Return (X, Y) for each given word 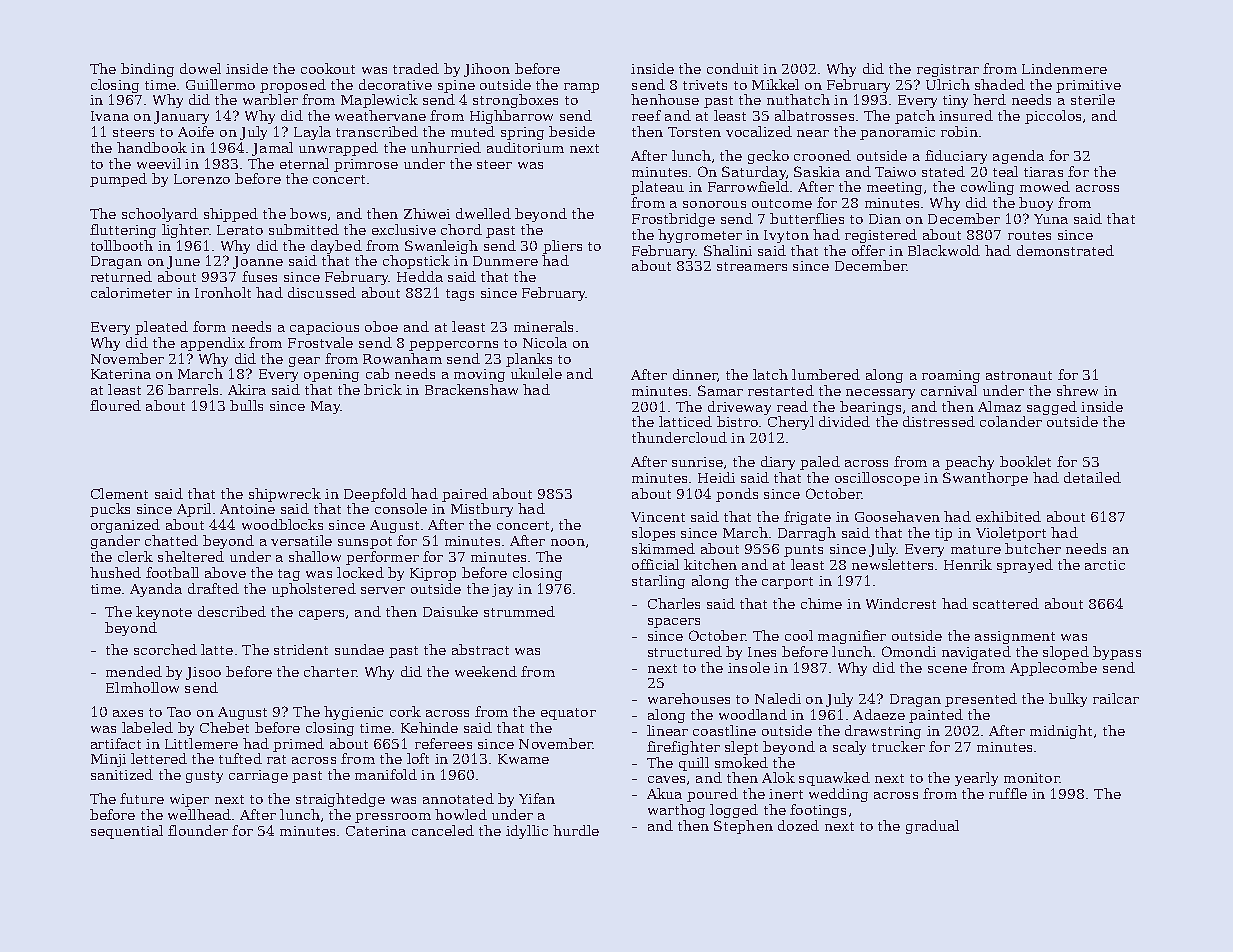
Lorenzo (202, 179)
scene (947, 669)
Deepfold (375, 495)
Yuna (1051, 219)
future (142, 798)
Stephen (743, 827)
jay (502, 590)
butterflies (807, 218)
